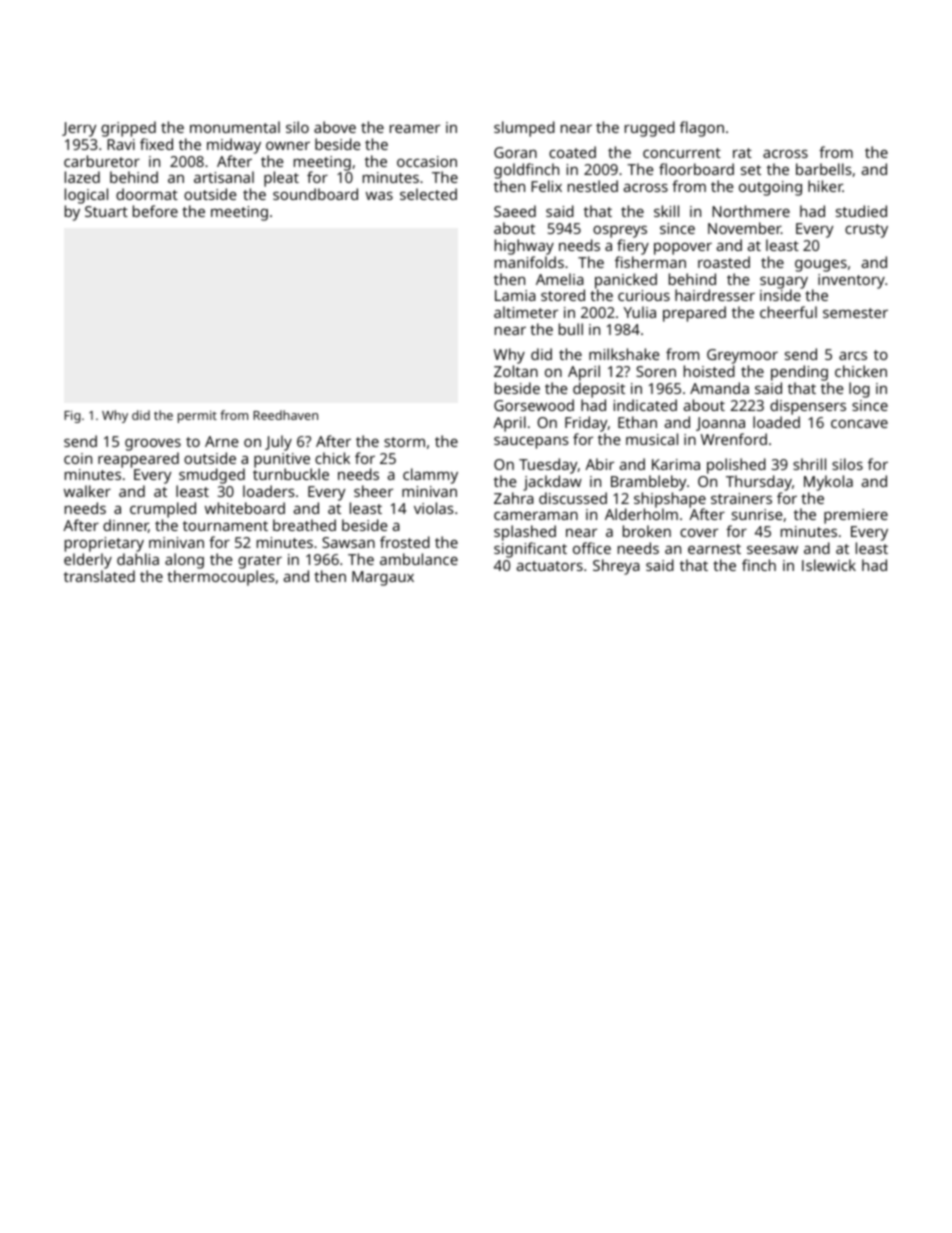 Image resolution: width=952 pixels, height=1233 pixels. Describe the element at coordinates (106, 211) in the screenshot. I see `Stuart` at that location.
